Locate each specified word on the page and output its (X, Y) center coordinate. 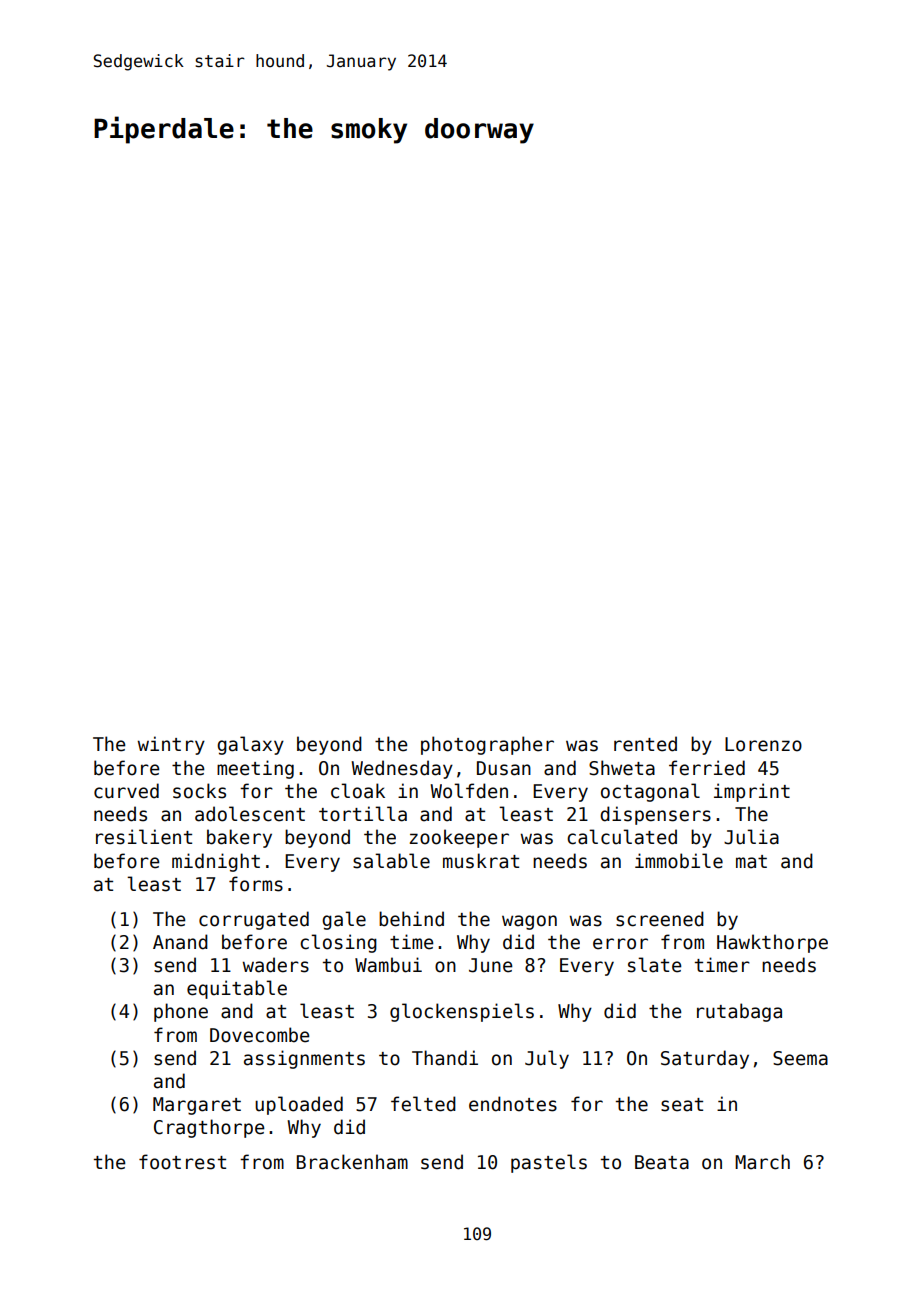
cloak (358, 791)
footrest (182, 1162)
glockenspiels (462, 1012)
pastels (549, 1163)
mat (751, 862)
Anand (180, 942)
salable (391, 861)
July (547, 1059)
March (762, 1162)
